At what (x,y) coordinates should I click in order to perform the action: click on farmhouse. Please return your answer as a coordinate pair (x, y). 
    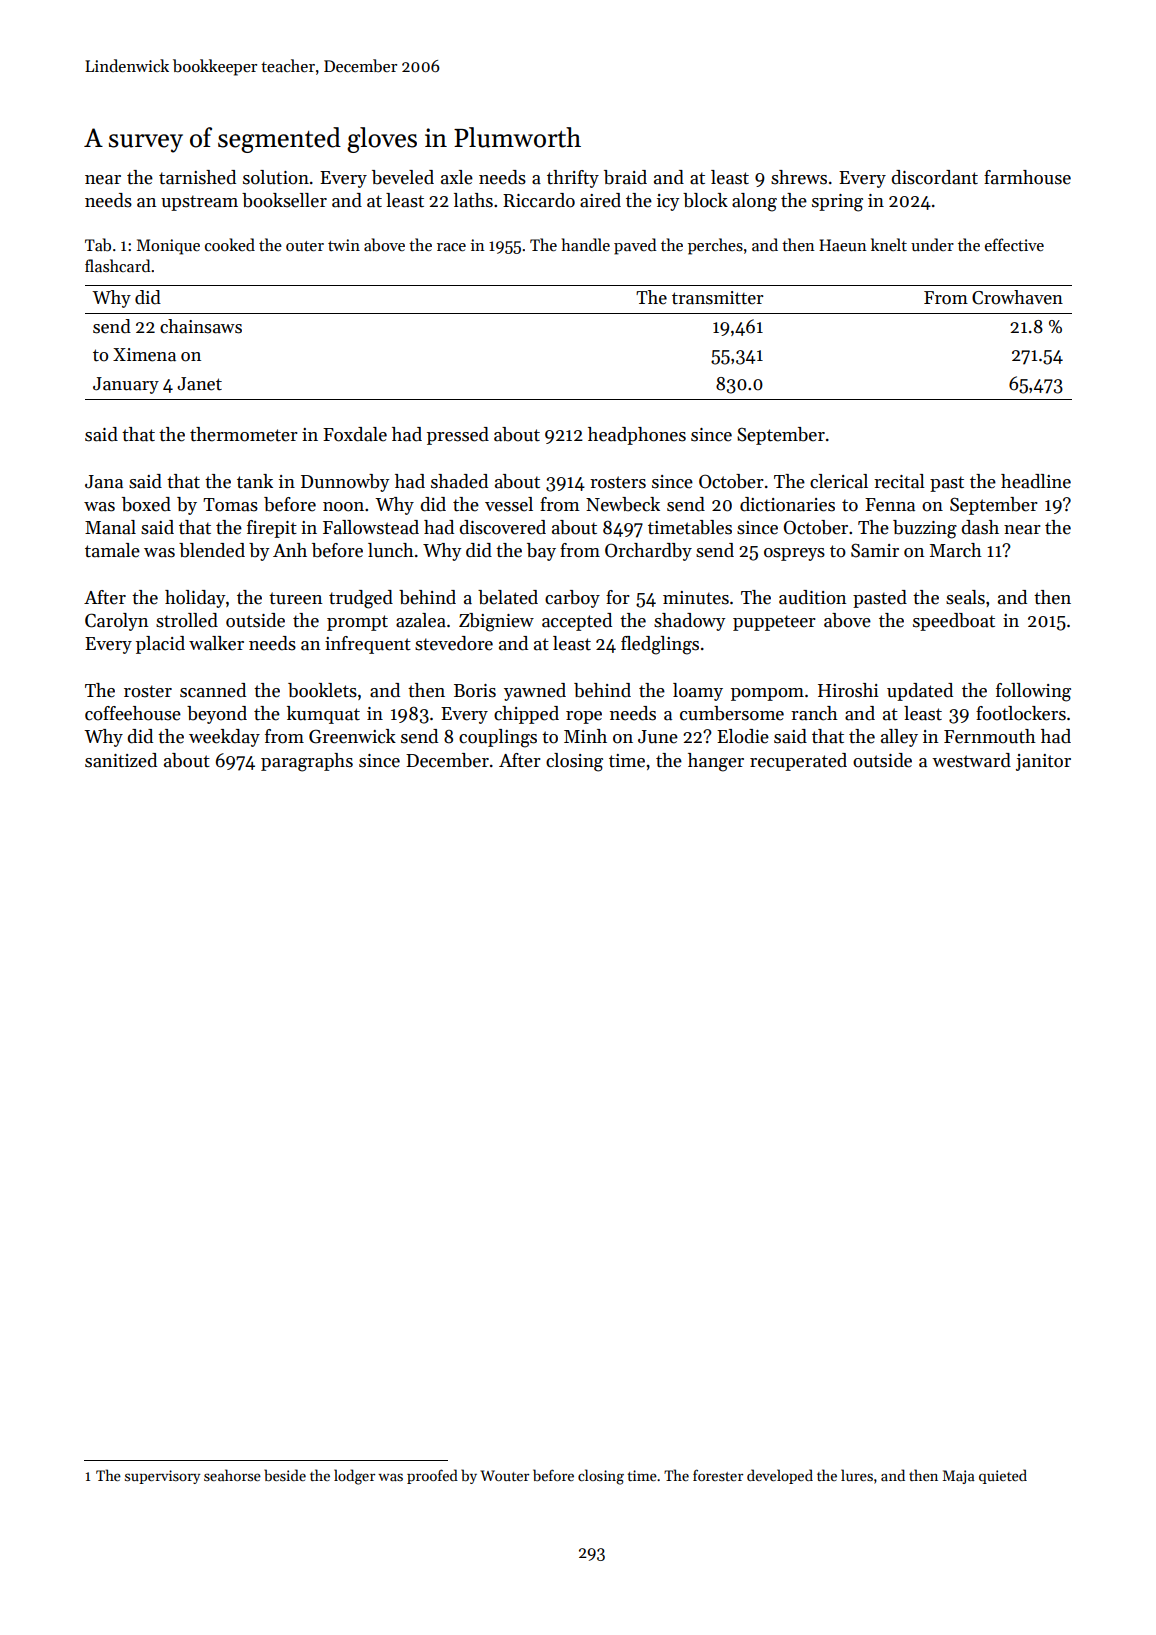
    Looking at the image, I should click on (1027, 177).
